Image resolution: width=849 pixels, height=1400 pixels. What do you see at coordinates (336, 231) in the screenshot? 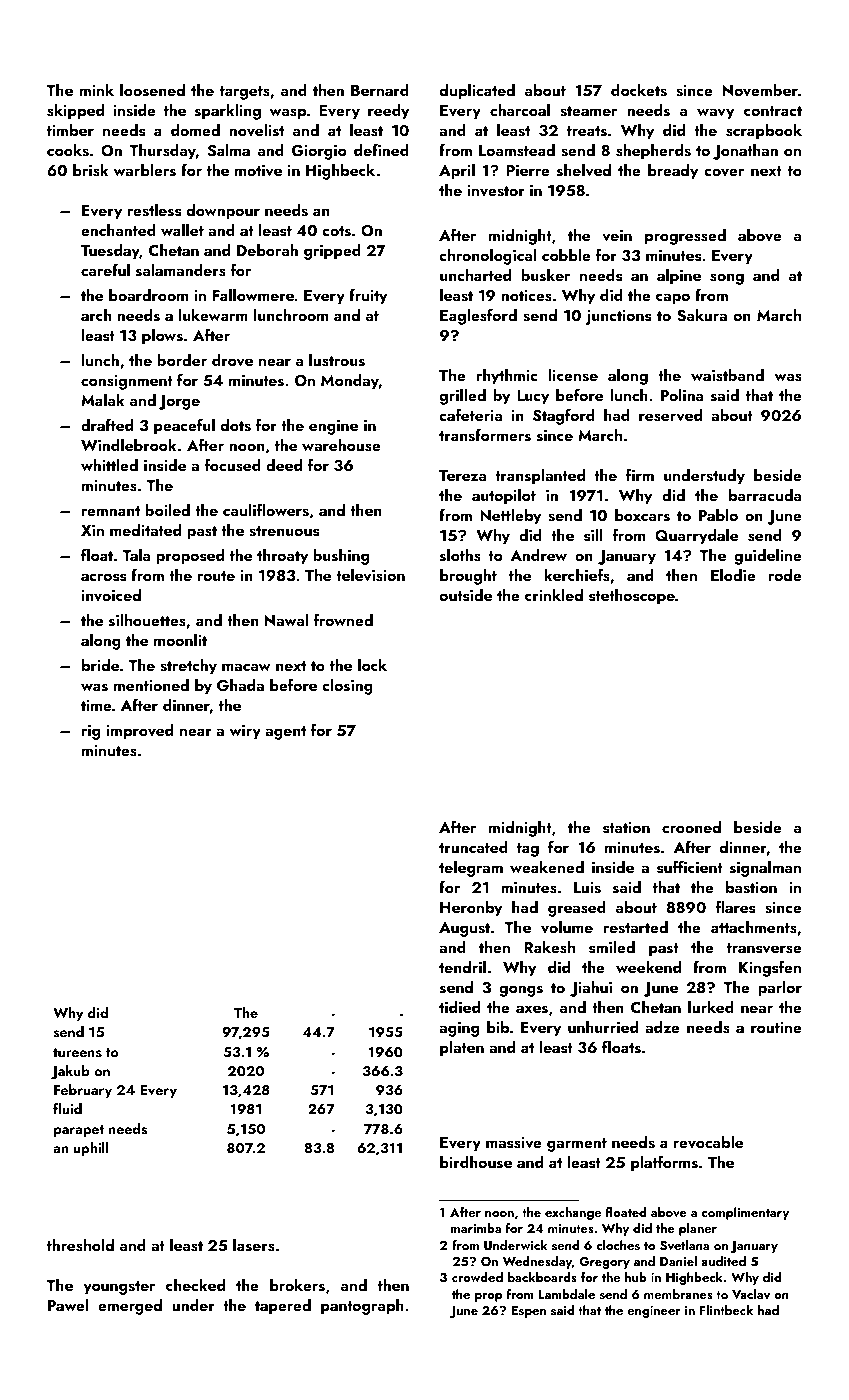
I see `cots` at bounding box center [336, 231].
